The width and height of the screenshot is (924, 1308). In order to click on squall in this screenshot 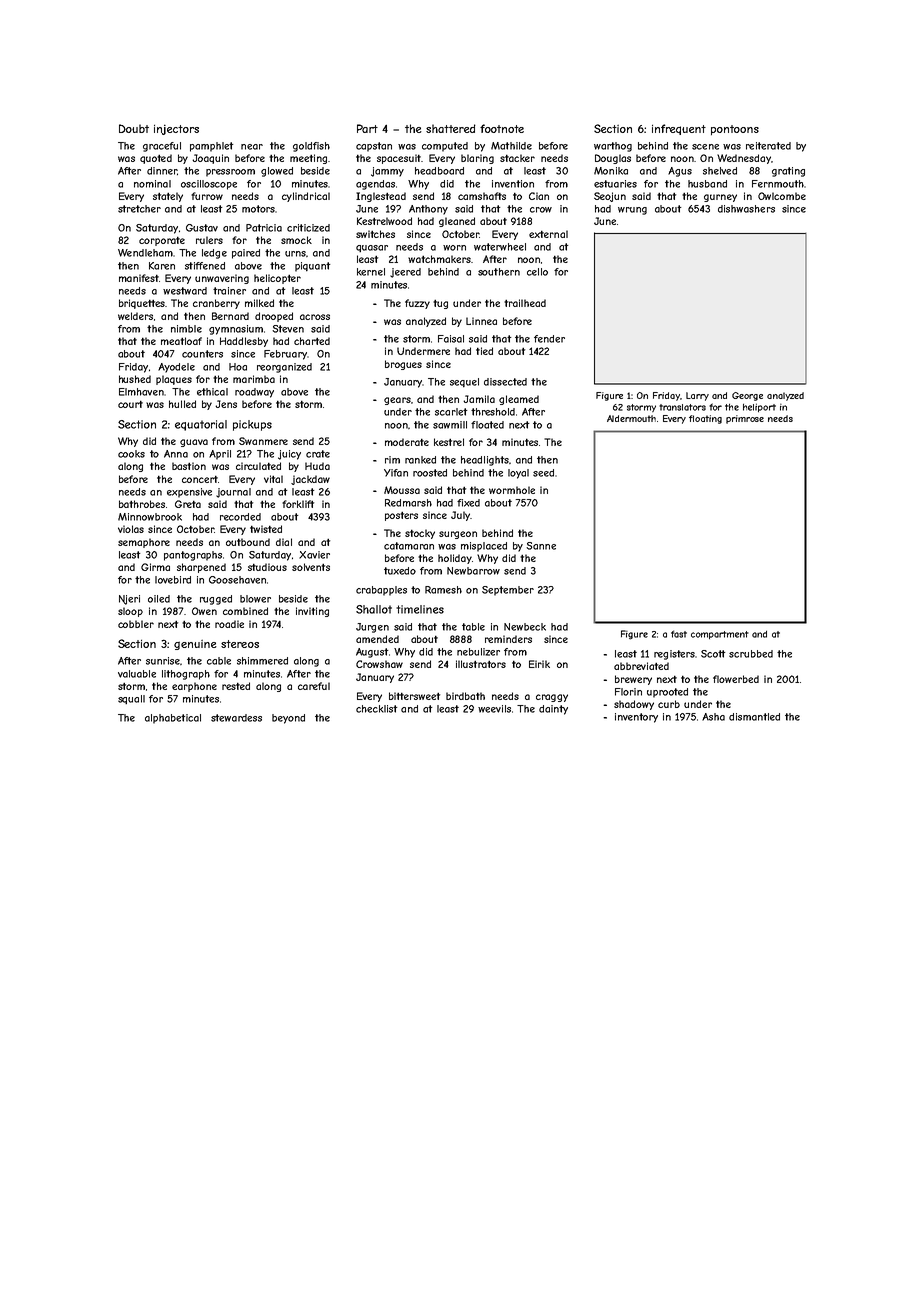, I will do `click(131, 700)`.
